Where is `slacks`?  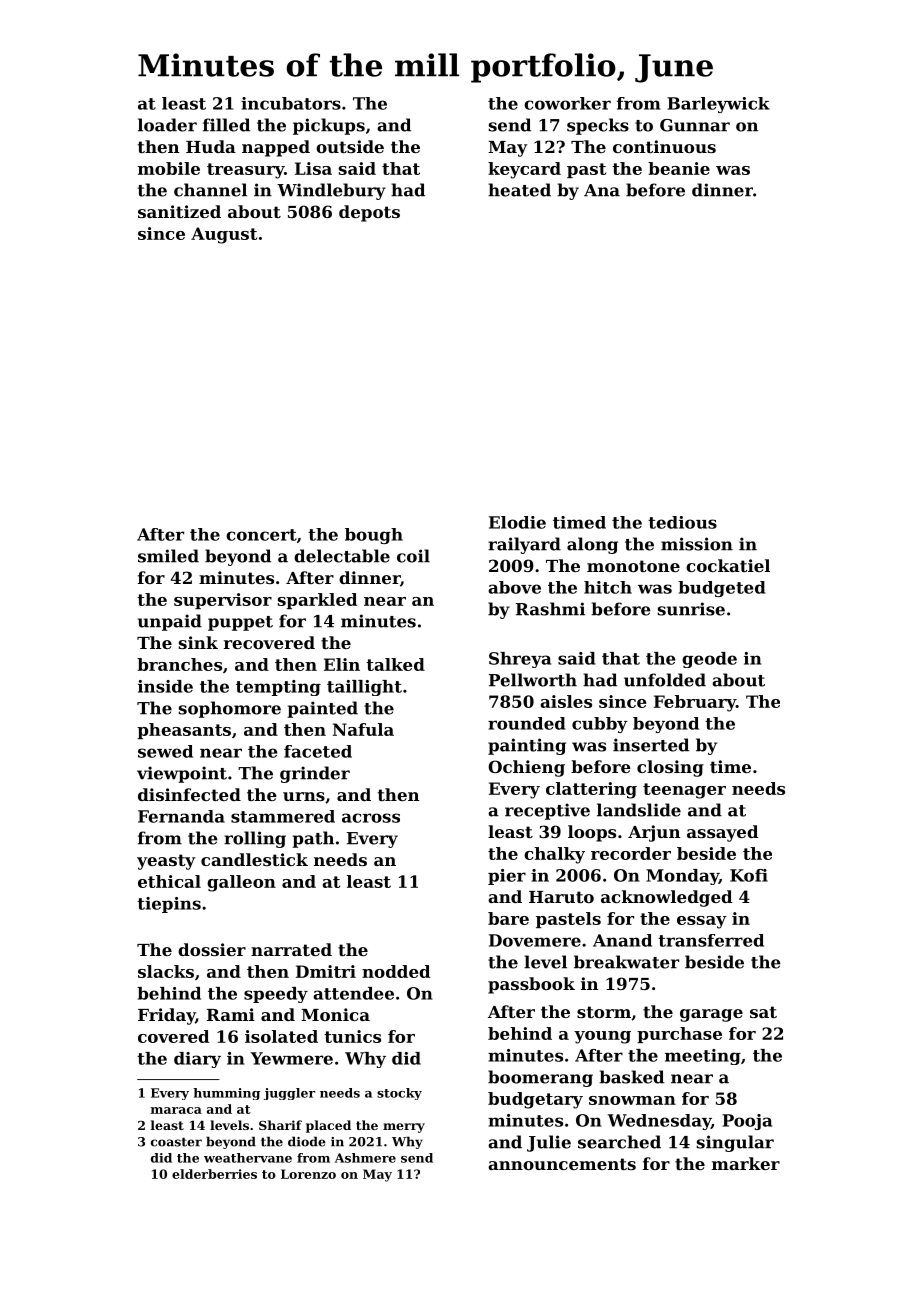
slacks is located at coordinates (166, 971).
